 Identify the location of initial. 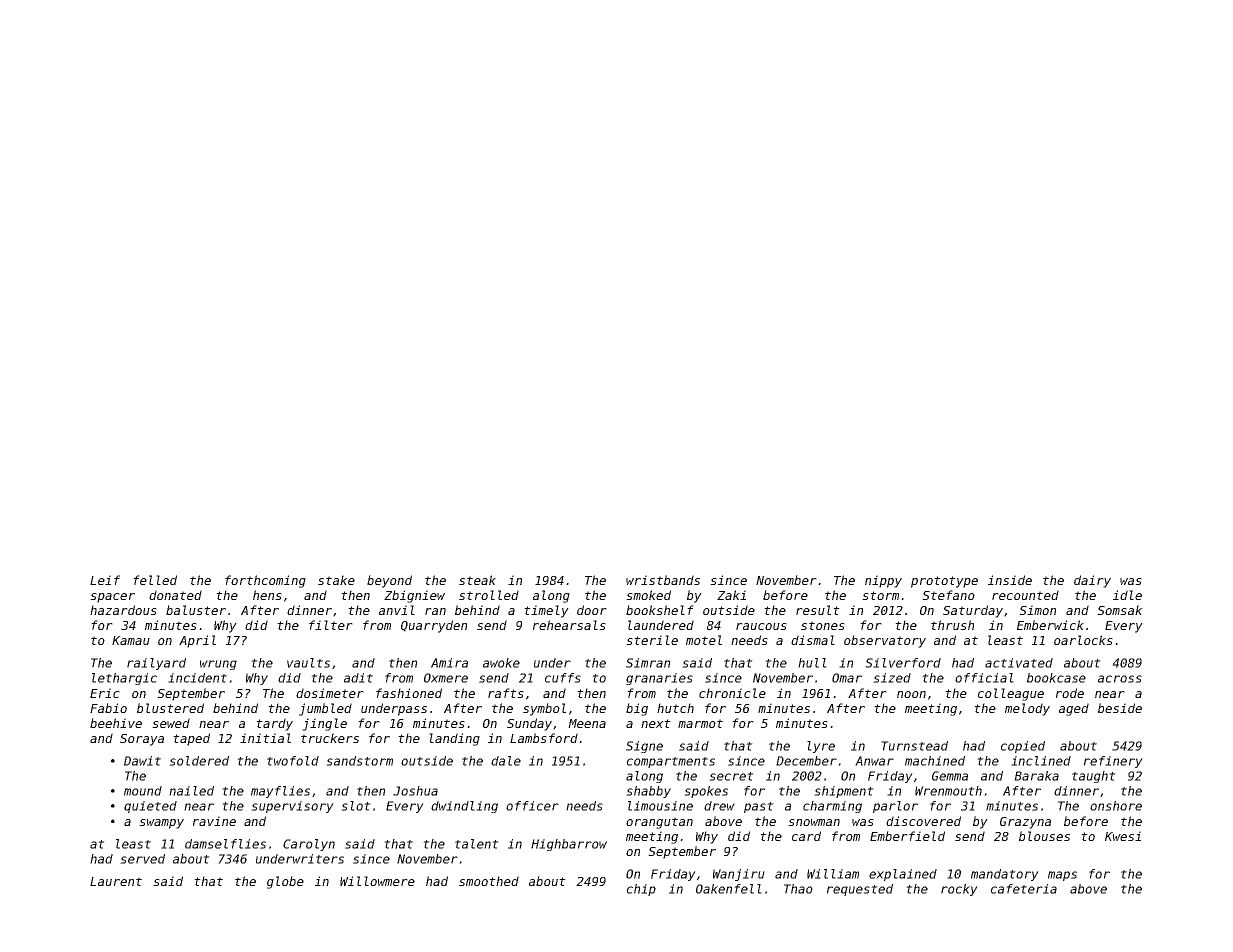
(265, 738).
